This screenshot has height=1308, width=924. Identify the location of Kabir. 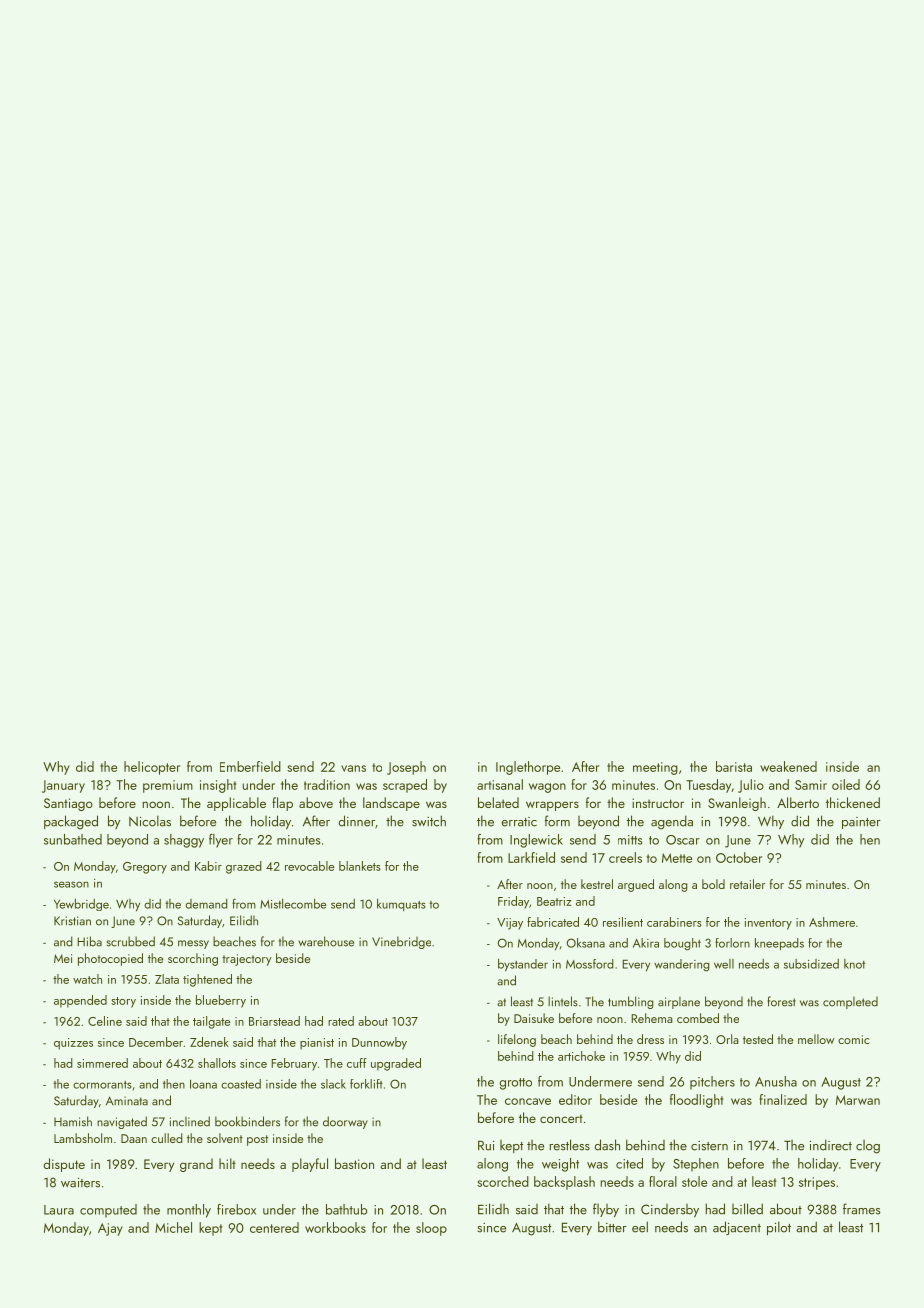
(208, 866).
